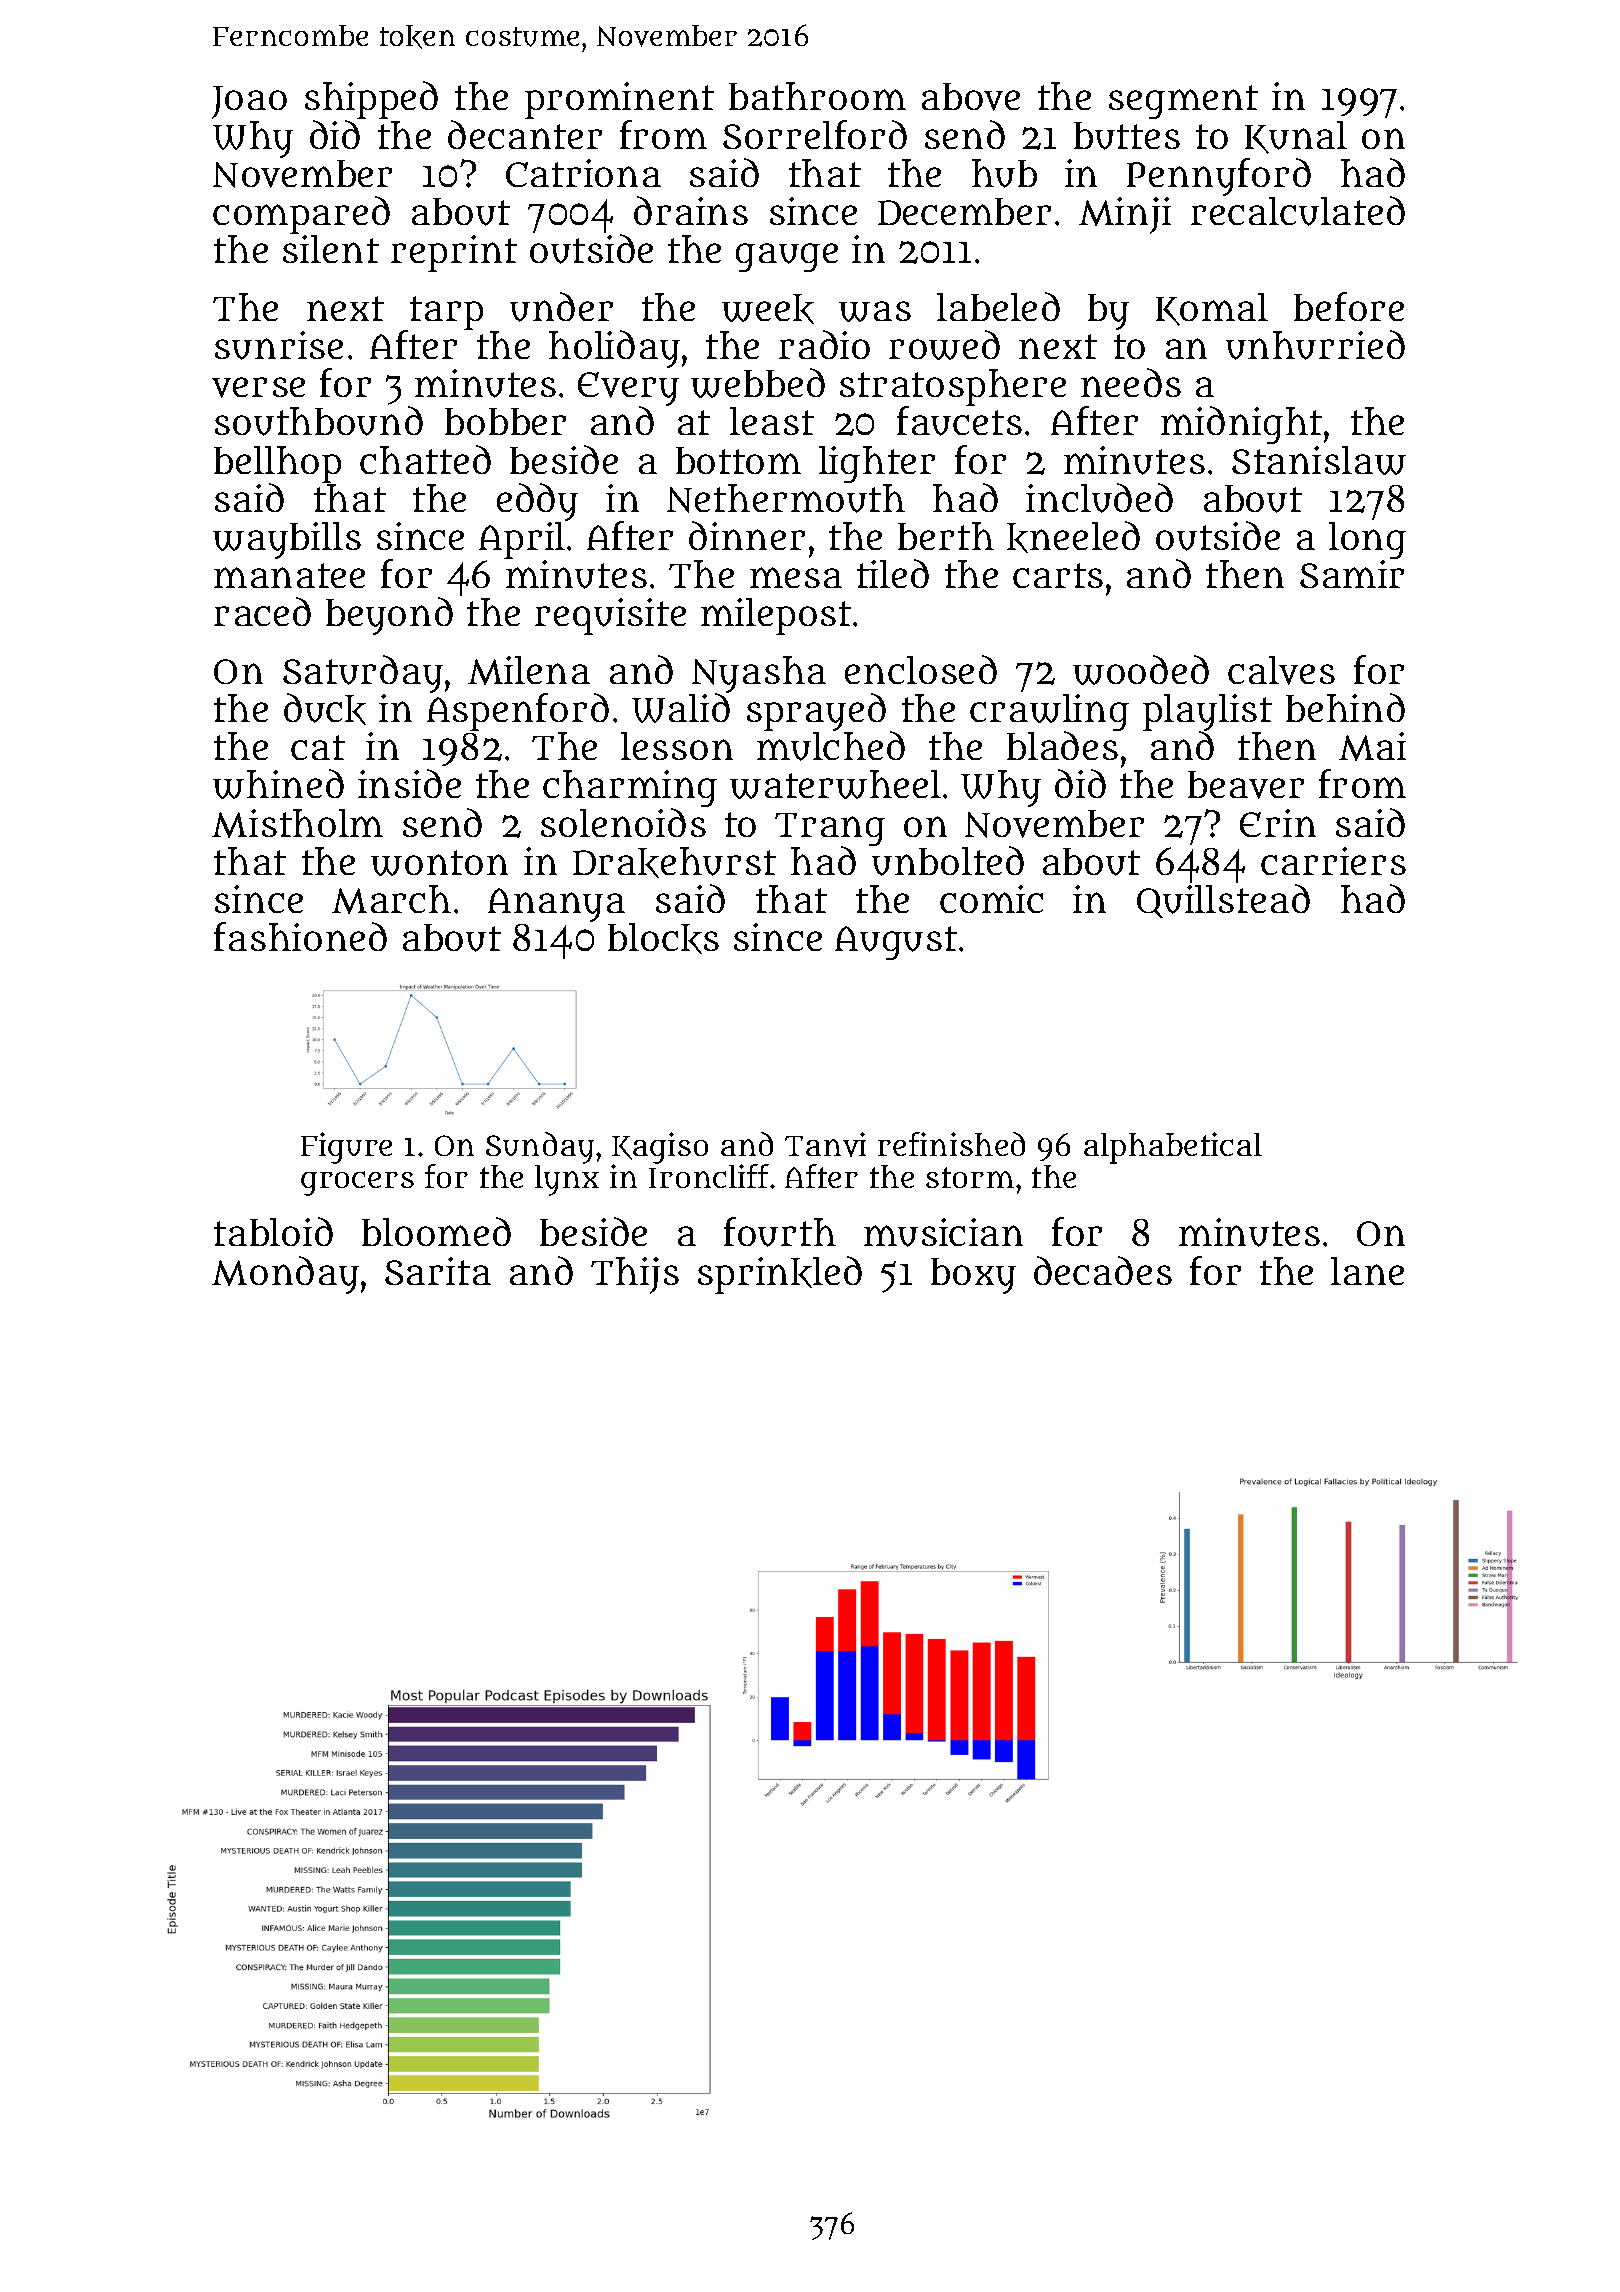 Image resolution: width=1620 pixels, height=2292 pixels. Describe the element at coordinates (1125, 215) in the image. I see `Minji` at that location.
